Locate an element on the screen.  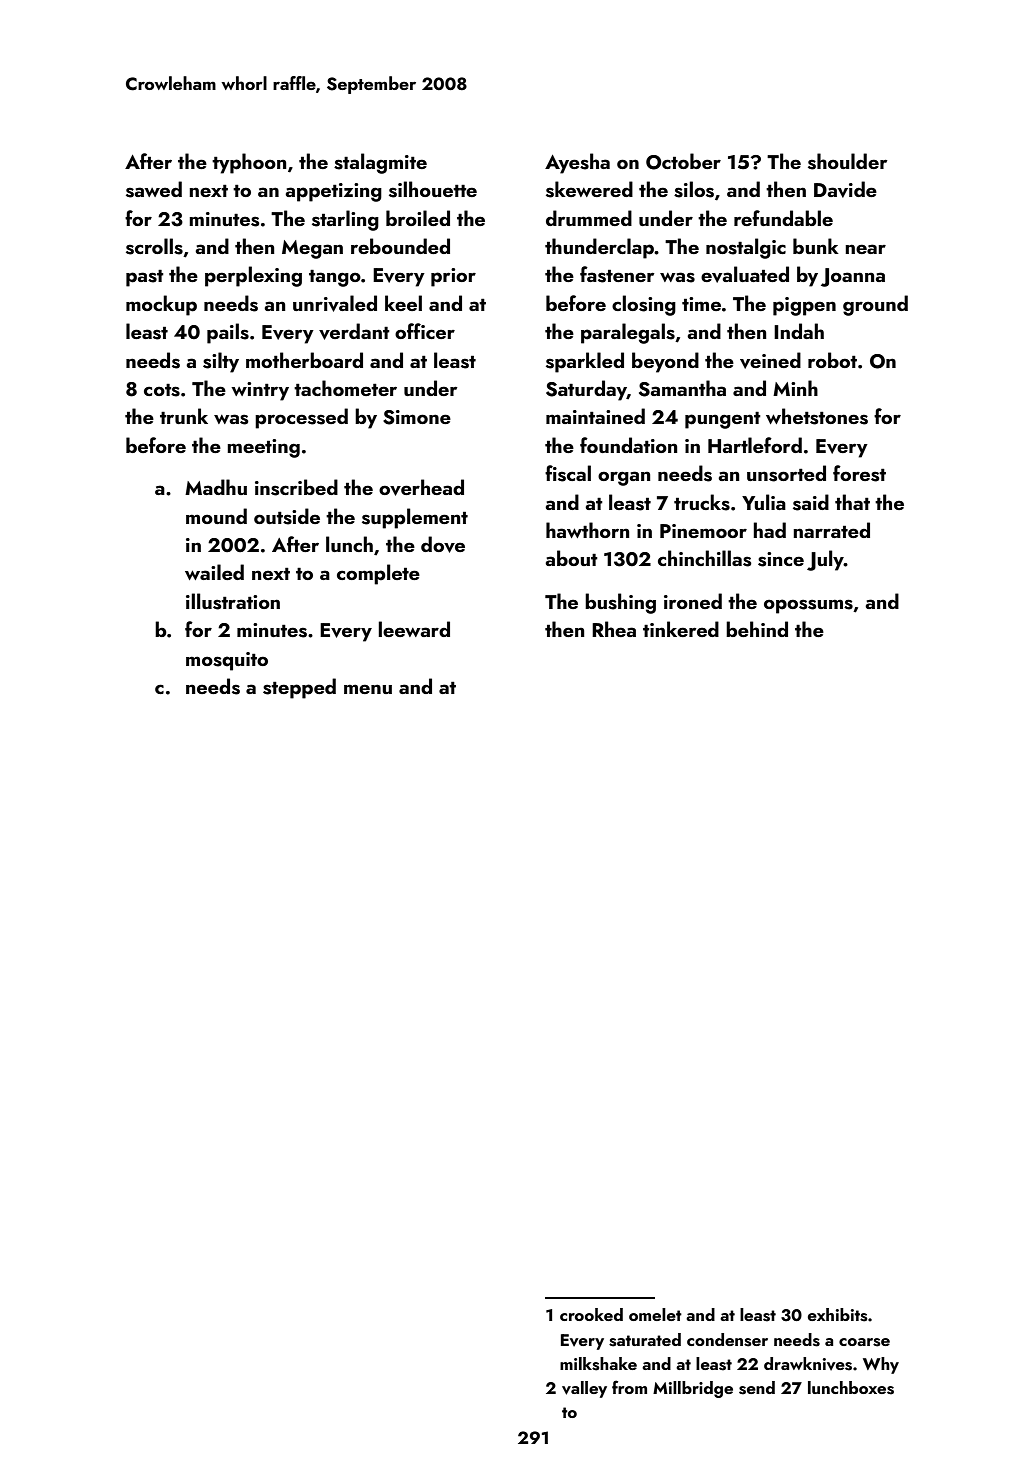
coarse is located at coordinates (864, 1342).
